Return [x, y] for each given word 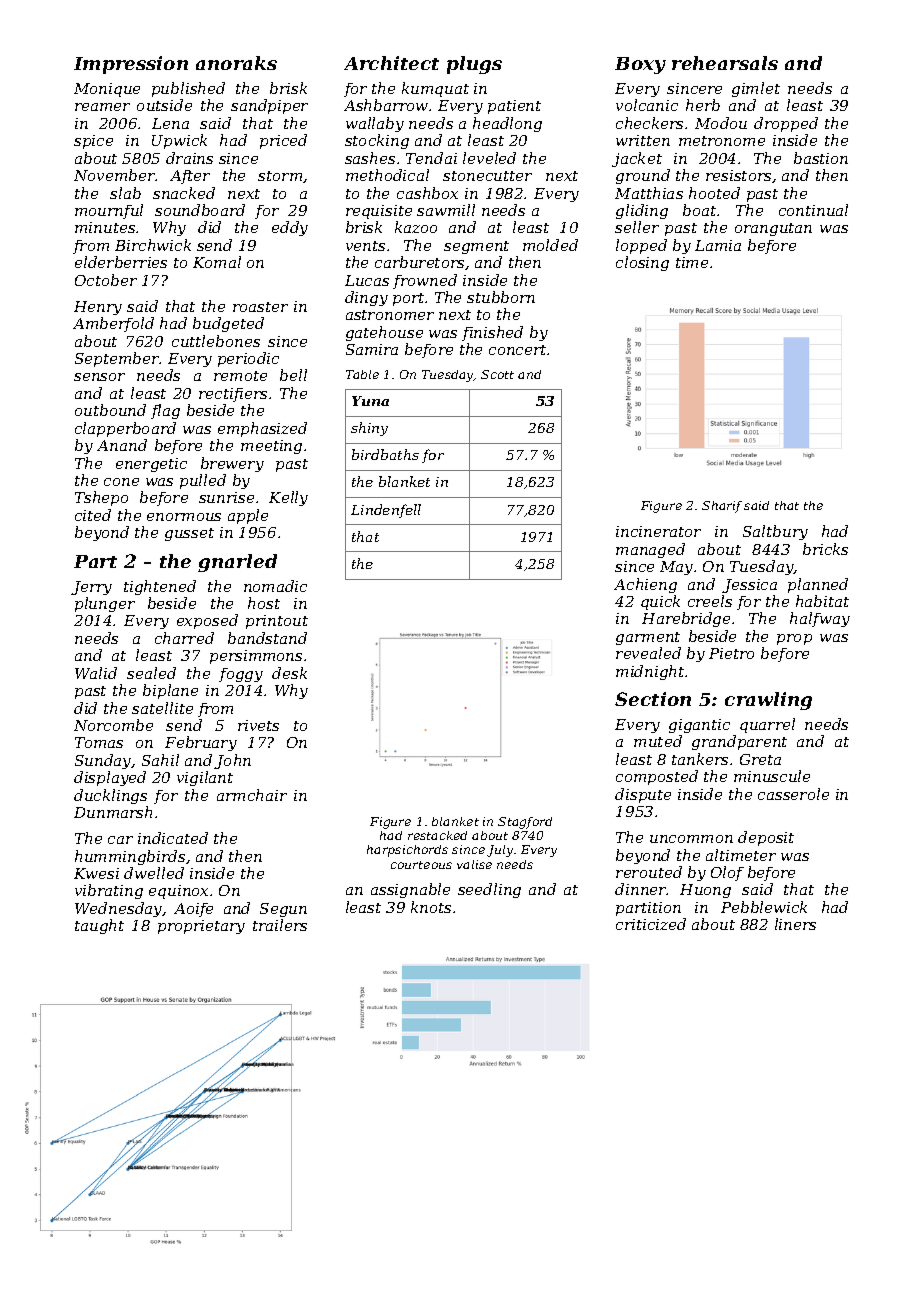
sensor [99, 377]
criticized [651, 924]
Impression [131, 65]
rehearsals [725, 63]
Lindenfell [386, 511]
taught [99, 926]
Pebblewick [764, 907]
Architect [391, 63]
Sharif [722, 507]
